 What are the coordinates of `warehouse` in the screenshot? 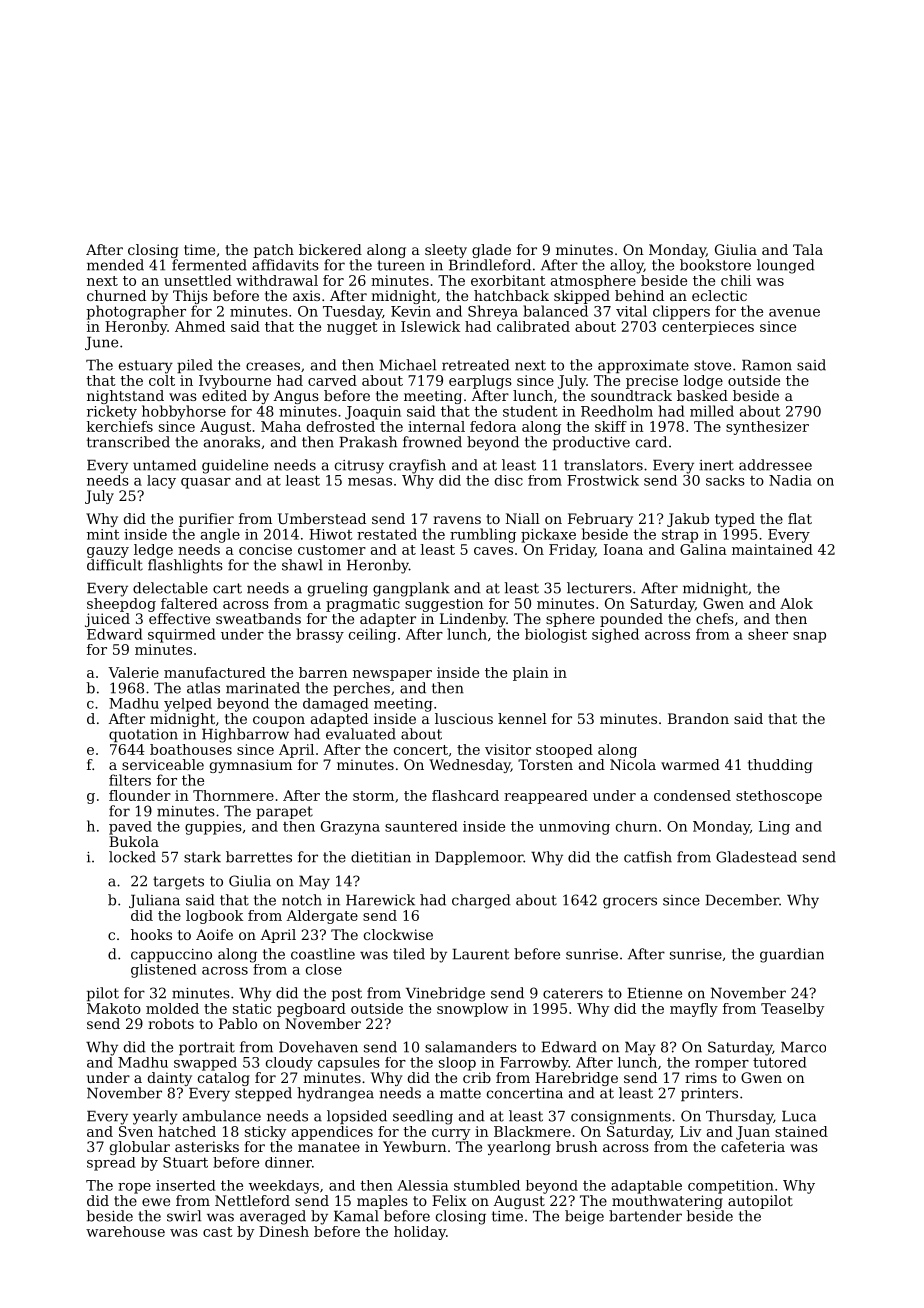 It's located at (125, 1231).
